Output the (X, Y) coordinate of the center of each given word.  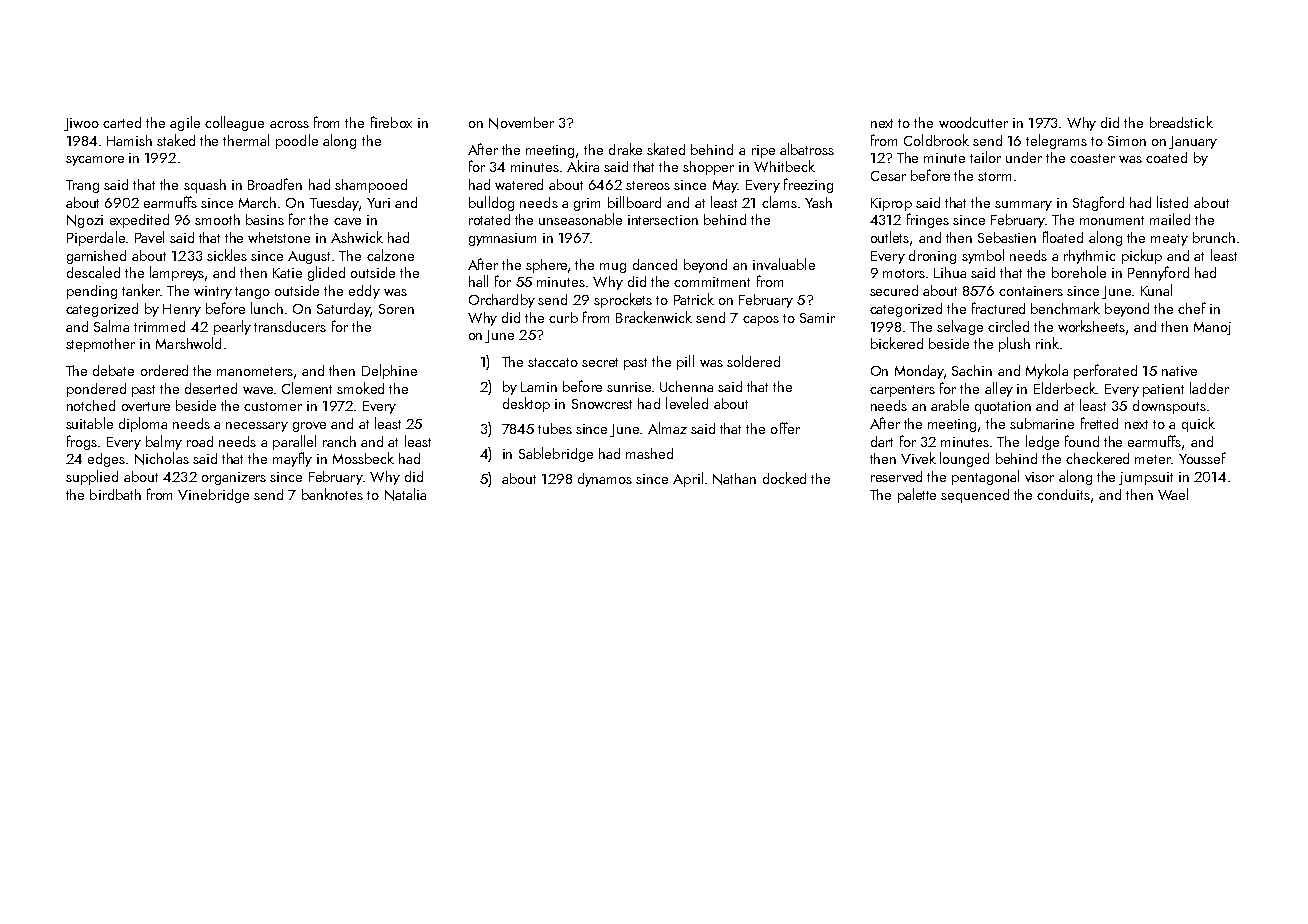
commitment (712, 282)
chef (1192, 308)
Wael (1173, 494)
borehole (1079, 272)
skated (666, 149)
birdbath (115, 494)
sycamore (95, 161)
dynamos (605, 480)
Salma (111, 326)
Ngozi (85, 221)
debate (113, 370)
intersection (663, 220)
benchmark (1065, 308)
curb (563, 317)
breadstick (1181, 122)
